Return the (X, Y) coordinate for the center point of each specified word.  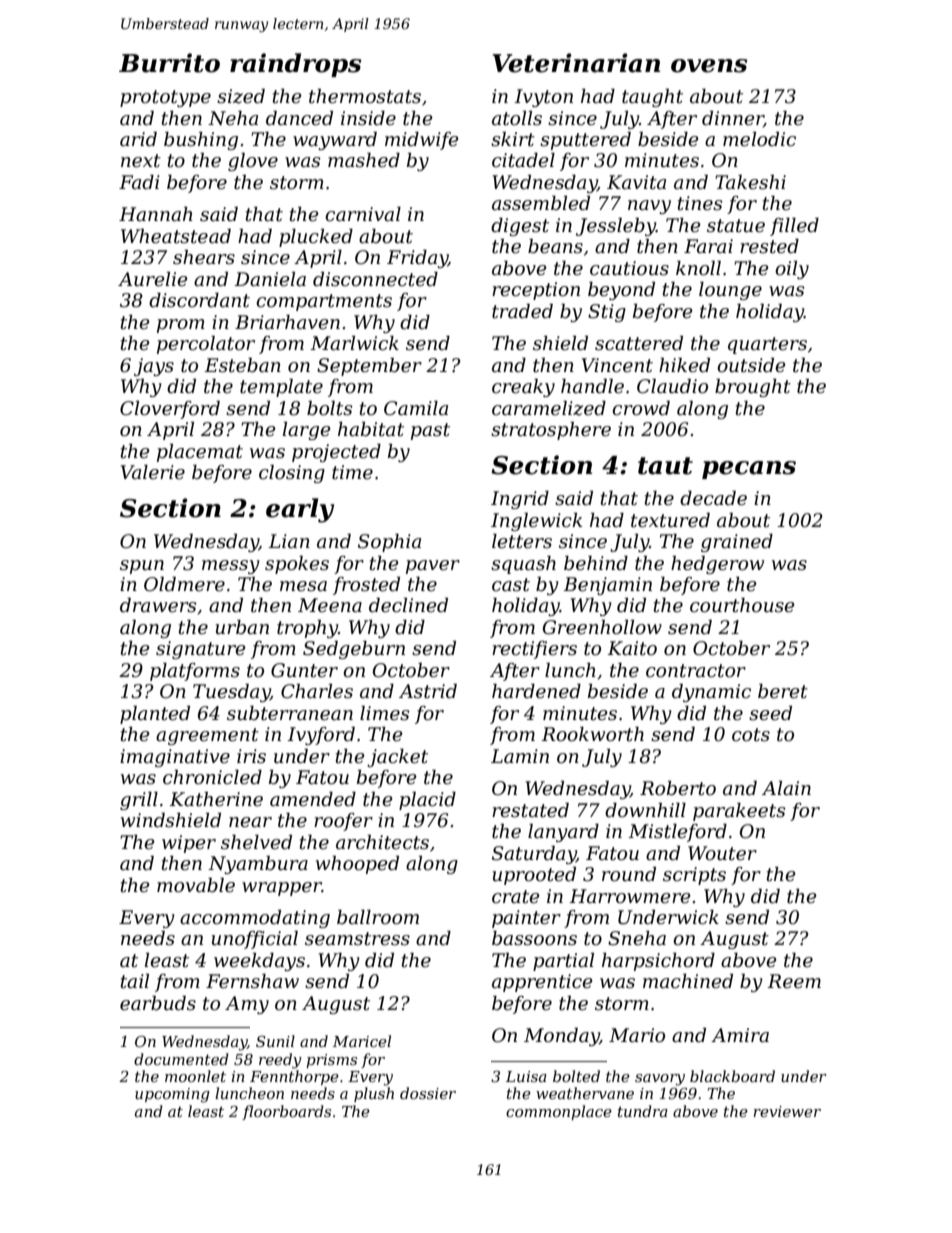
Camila (416, 408)
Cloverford (170, 410)
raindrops (295, 65)
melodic (759, 139)
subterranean (290, 713)
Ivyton (543, 98)
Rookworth (592, 734)
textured (670, 520)
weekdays (259, 962)
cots (751, 735)
